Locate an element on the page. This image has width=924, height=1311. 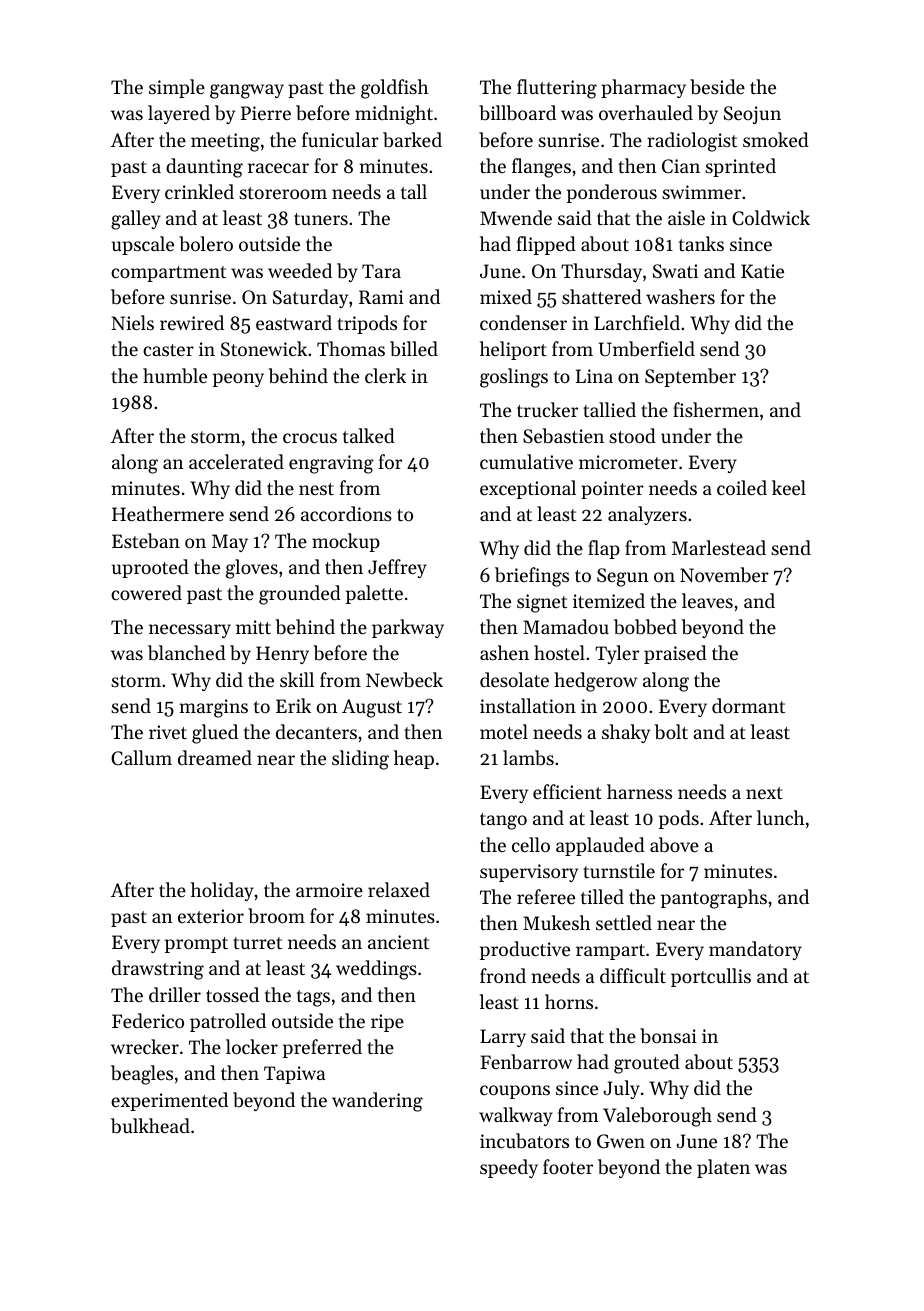
speedy is located at coordinates (509, 1168).
